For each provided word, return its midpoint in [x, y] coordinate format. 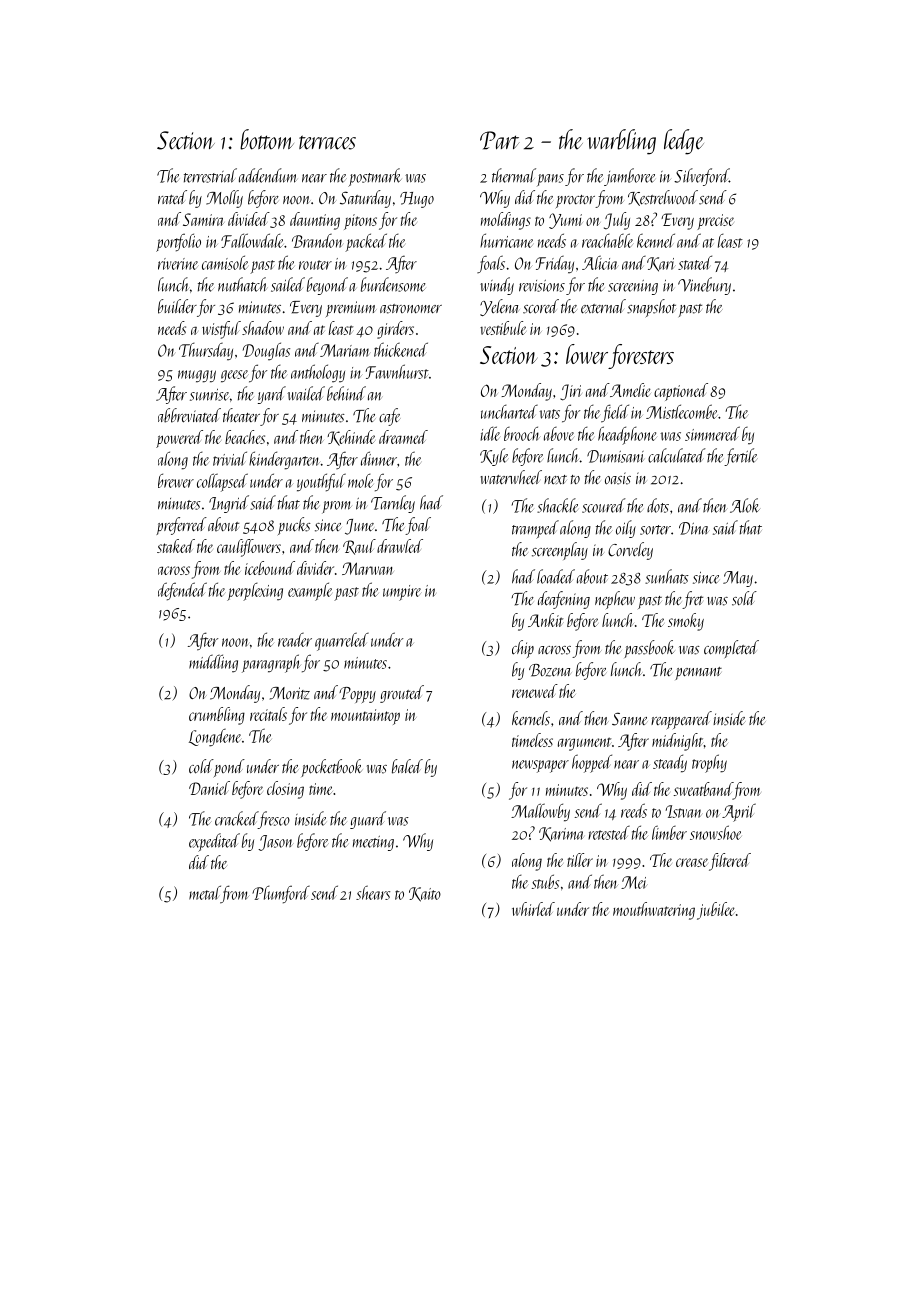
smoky [686, 622]
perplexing [255, 592]
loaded [556, 576]
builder [177, 306]
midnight [677, 742]
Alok [745, 505]
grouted [402, 694]
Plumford [281, 894]
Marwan [367, 568]
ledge [684, 142]
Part [500, 140]
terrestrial [210, 175]
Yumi [566, 221]
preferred [181, 526]
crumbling [217, 716]
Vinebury [704, 286]
